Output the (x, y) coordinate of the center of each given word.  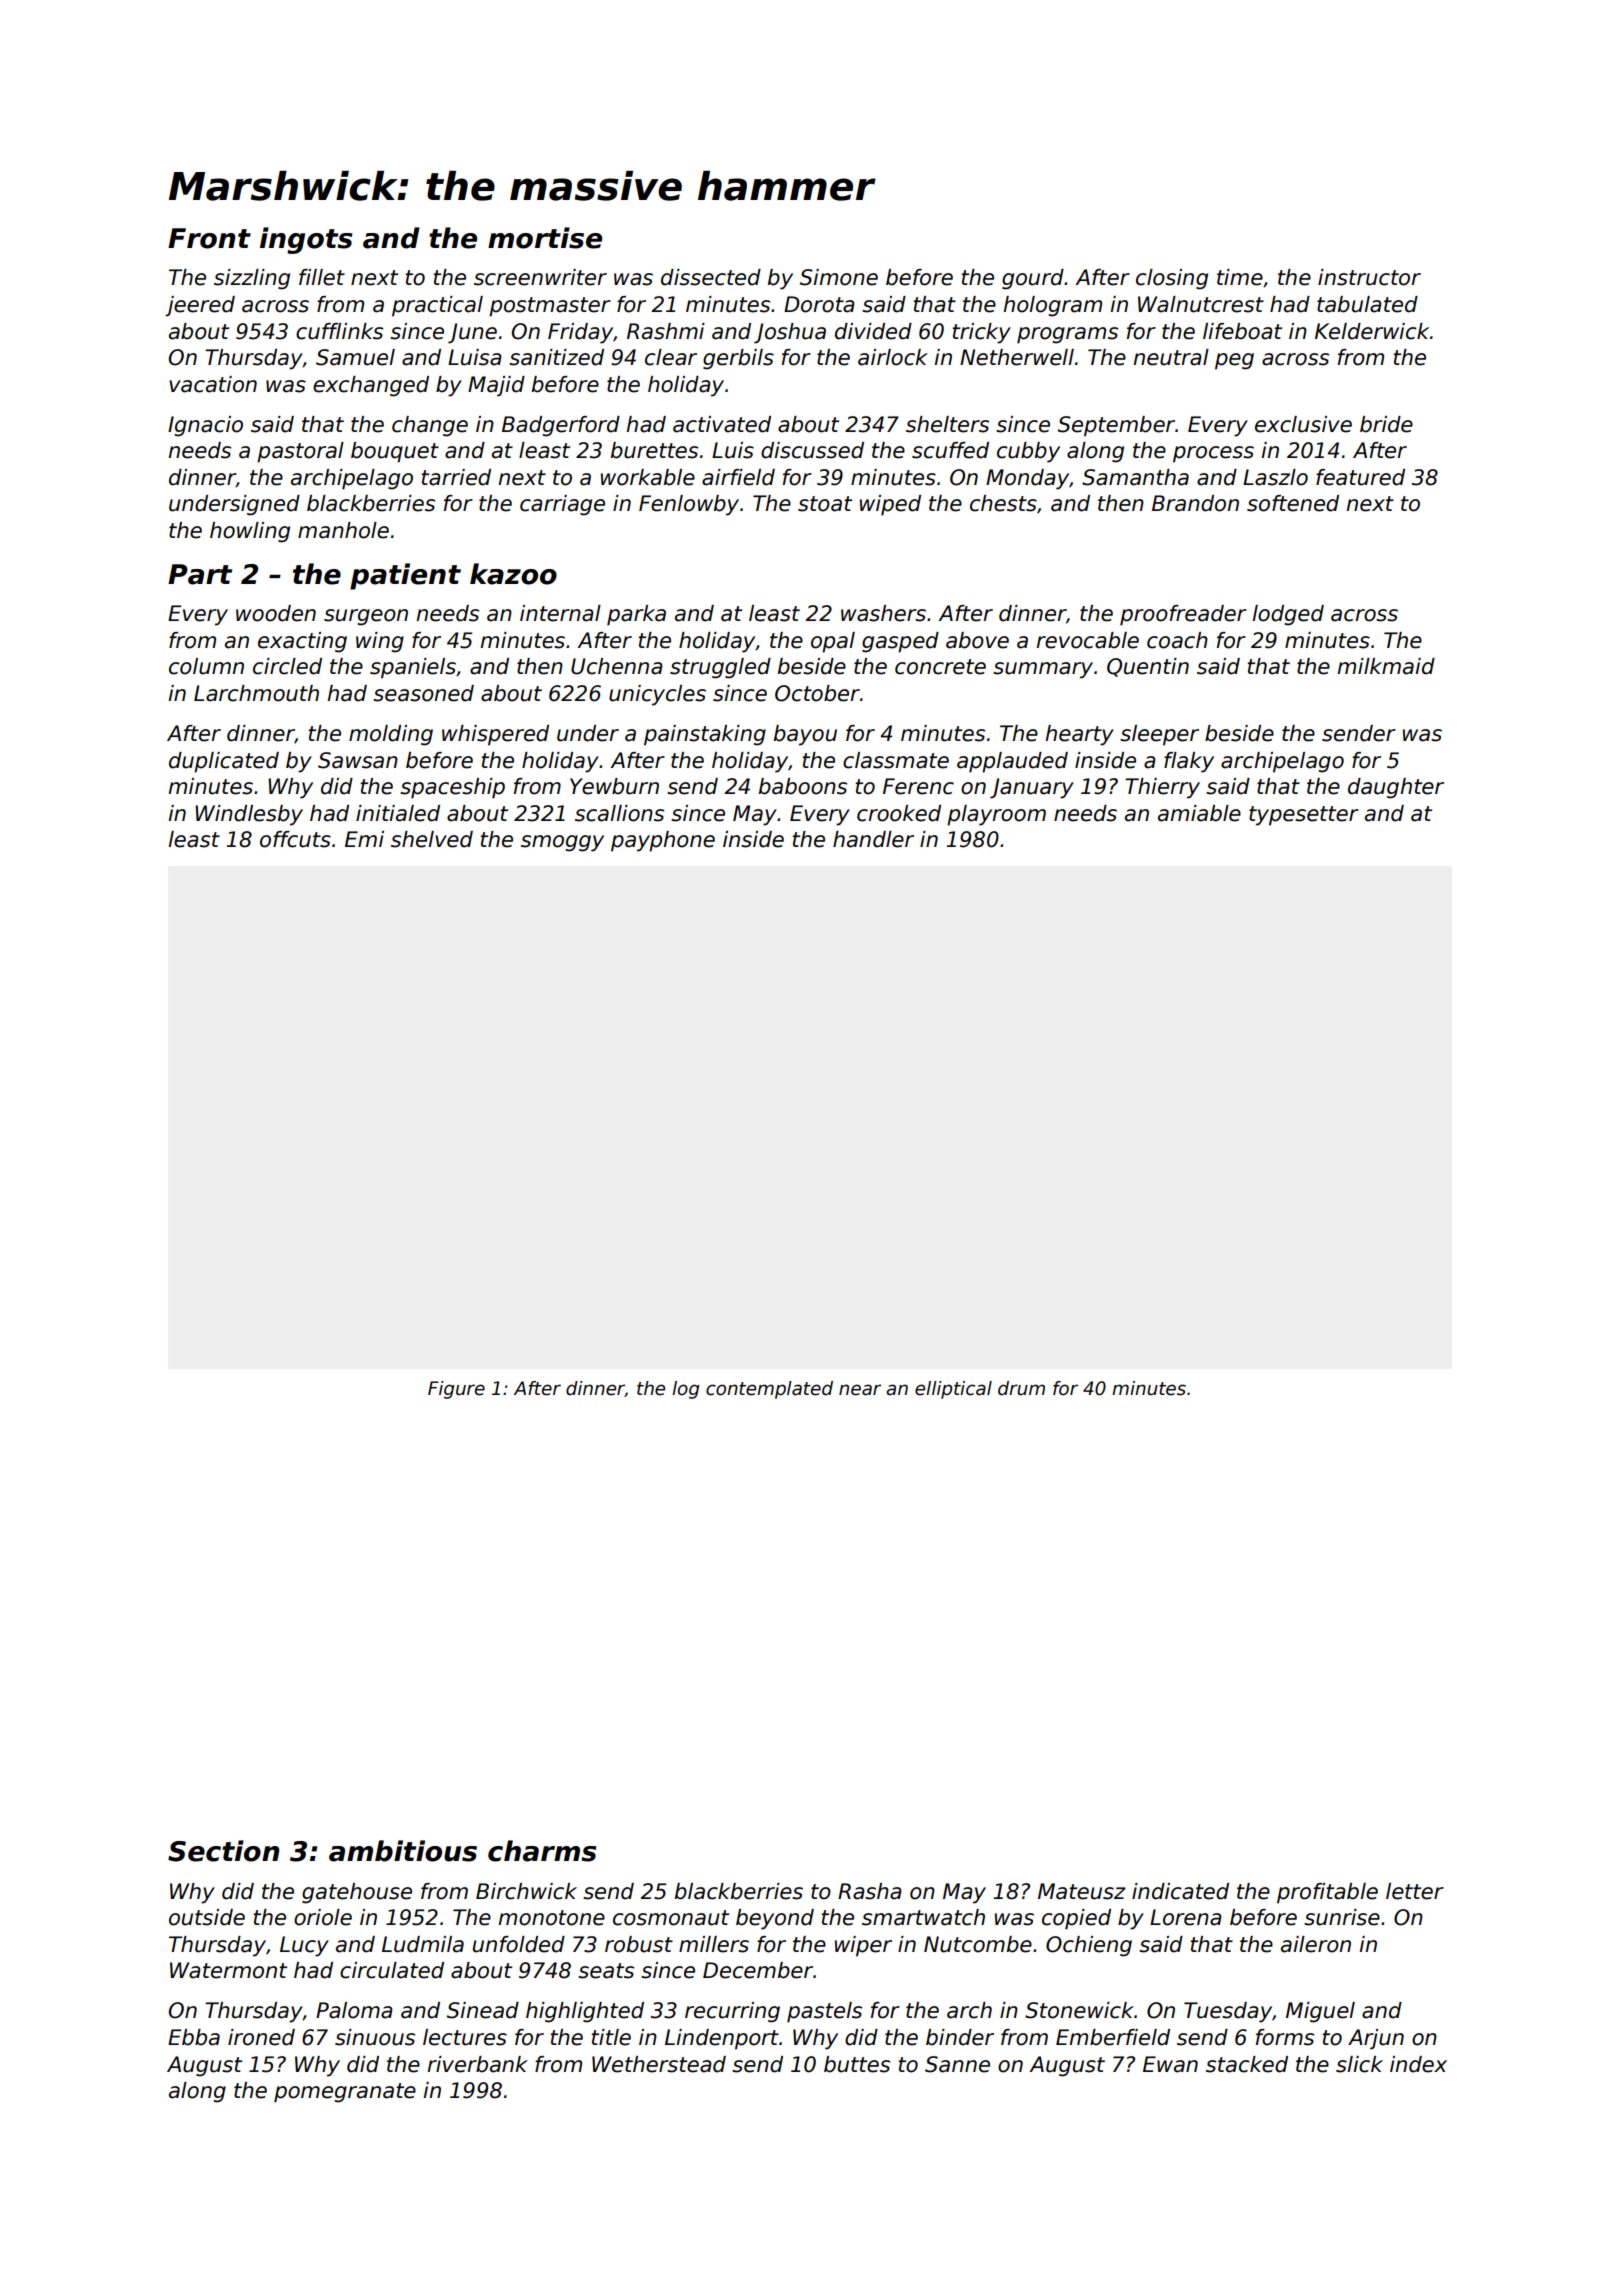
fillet (322, 277)
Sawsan (358, 760)
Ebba (194, 2037)
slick (1359, 2064)
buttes (857, 2064)
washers (883, 613)
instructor (1369, 277)
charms (542, 1851)
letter (1415, 1891)
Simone (839, 277)
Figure (456, 1390)
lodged (1288, 615)
